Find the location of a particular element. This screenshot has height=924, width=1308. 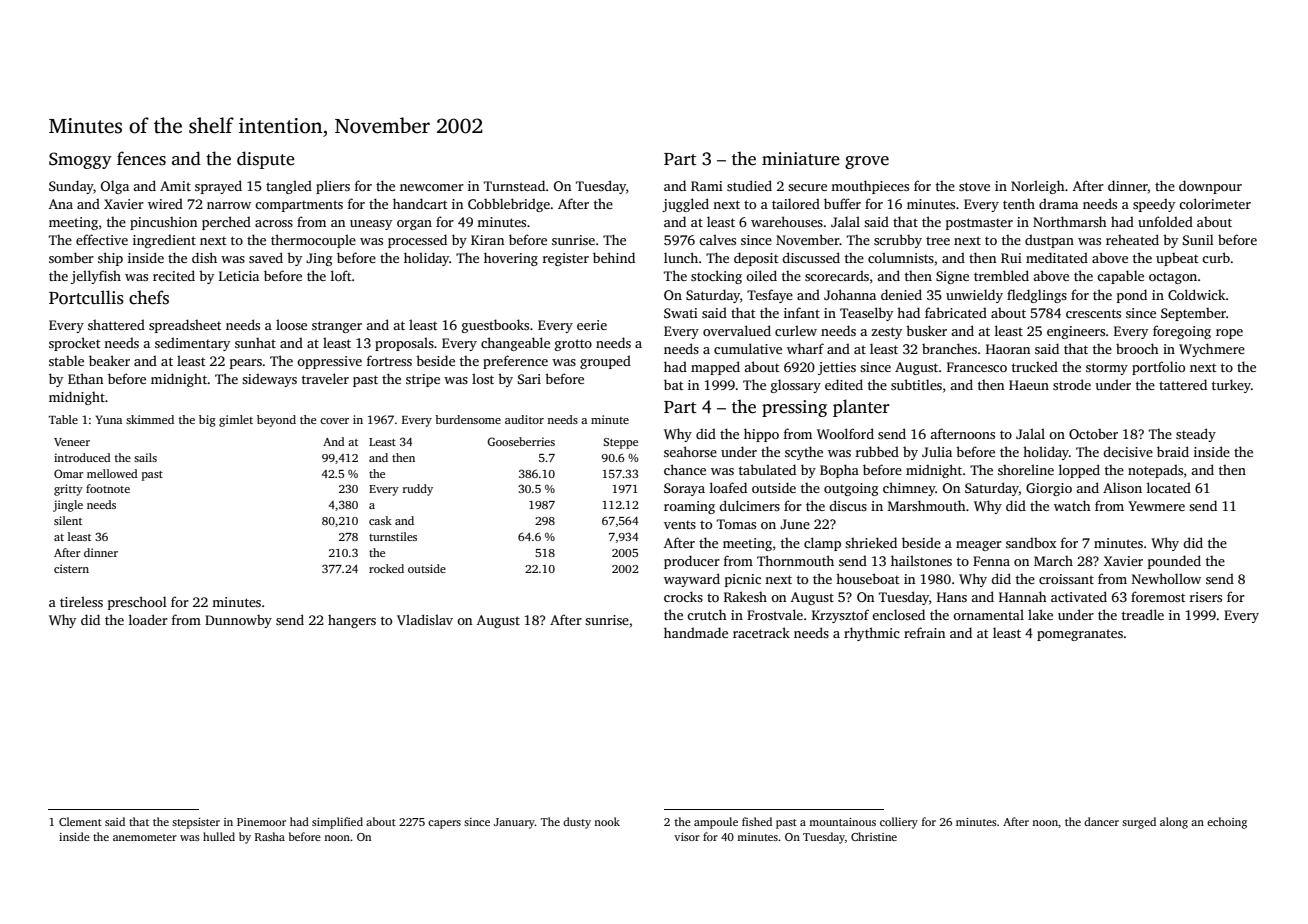

anemometer is located at coordinates (145, 837).
